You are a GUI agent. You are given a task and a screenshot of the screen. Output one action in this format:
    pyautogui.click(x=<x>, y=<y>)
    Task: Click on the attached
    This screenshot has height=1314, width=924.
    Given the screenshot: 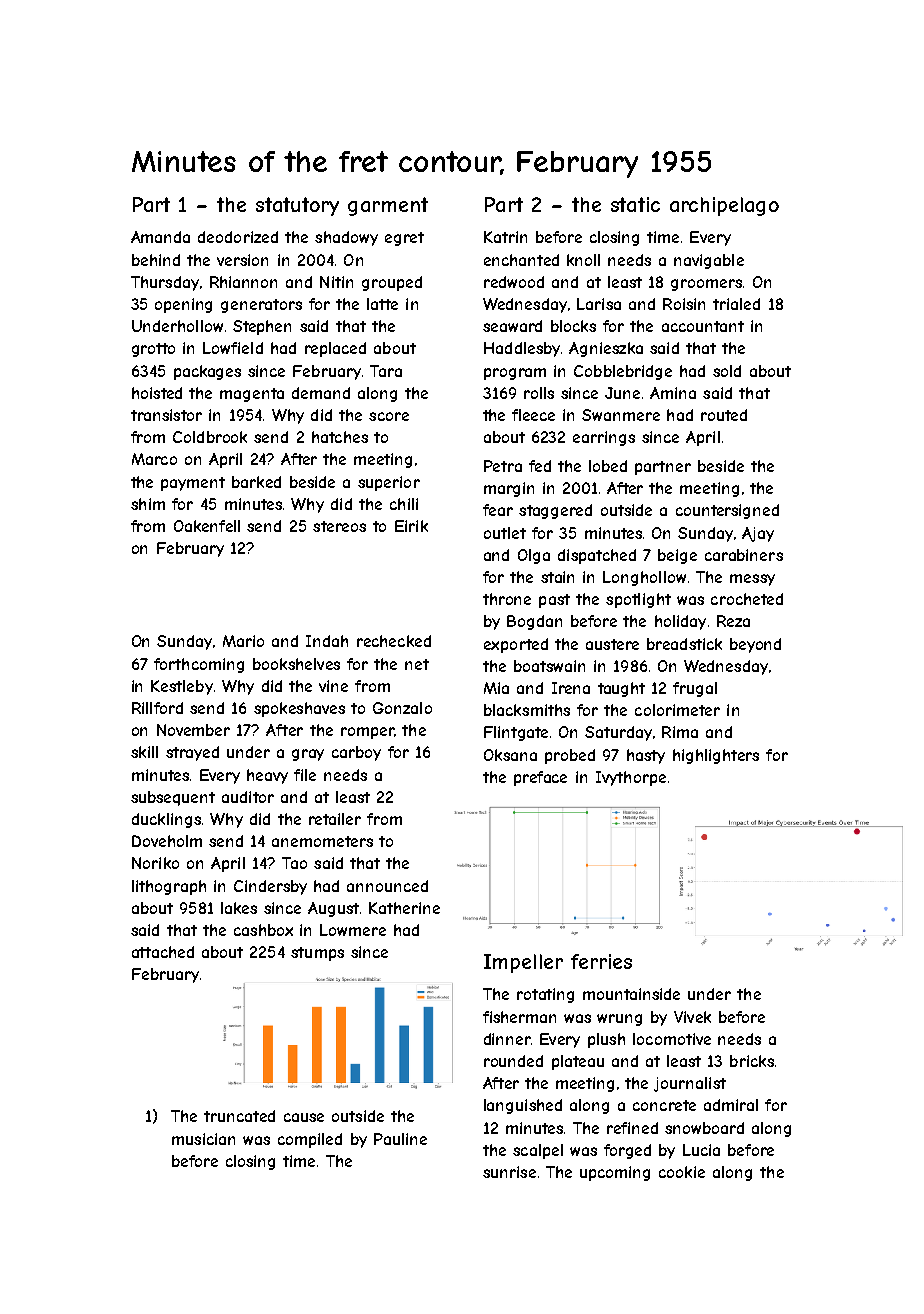 What is the action you would take?
    pyautogui.click(x=163, y=952)
